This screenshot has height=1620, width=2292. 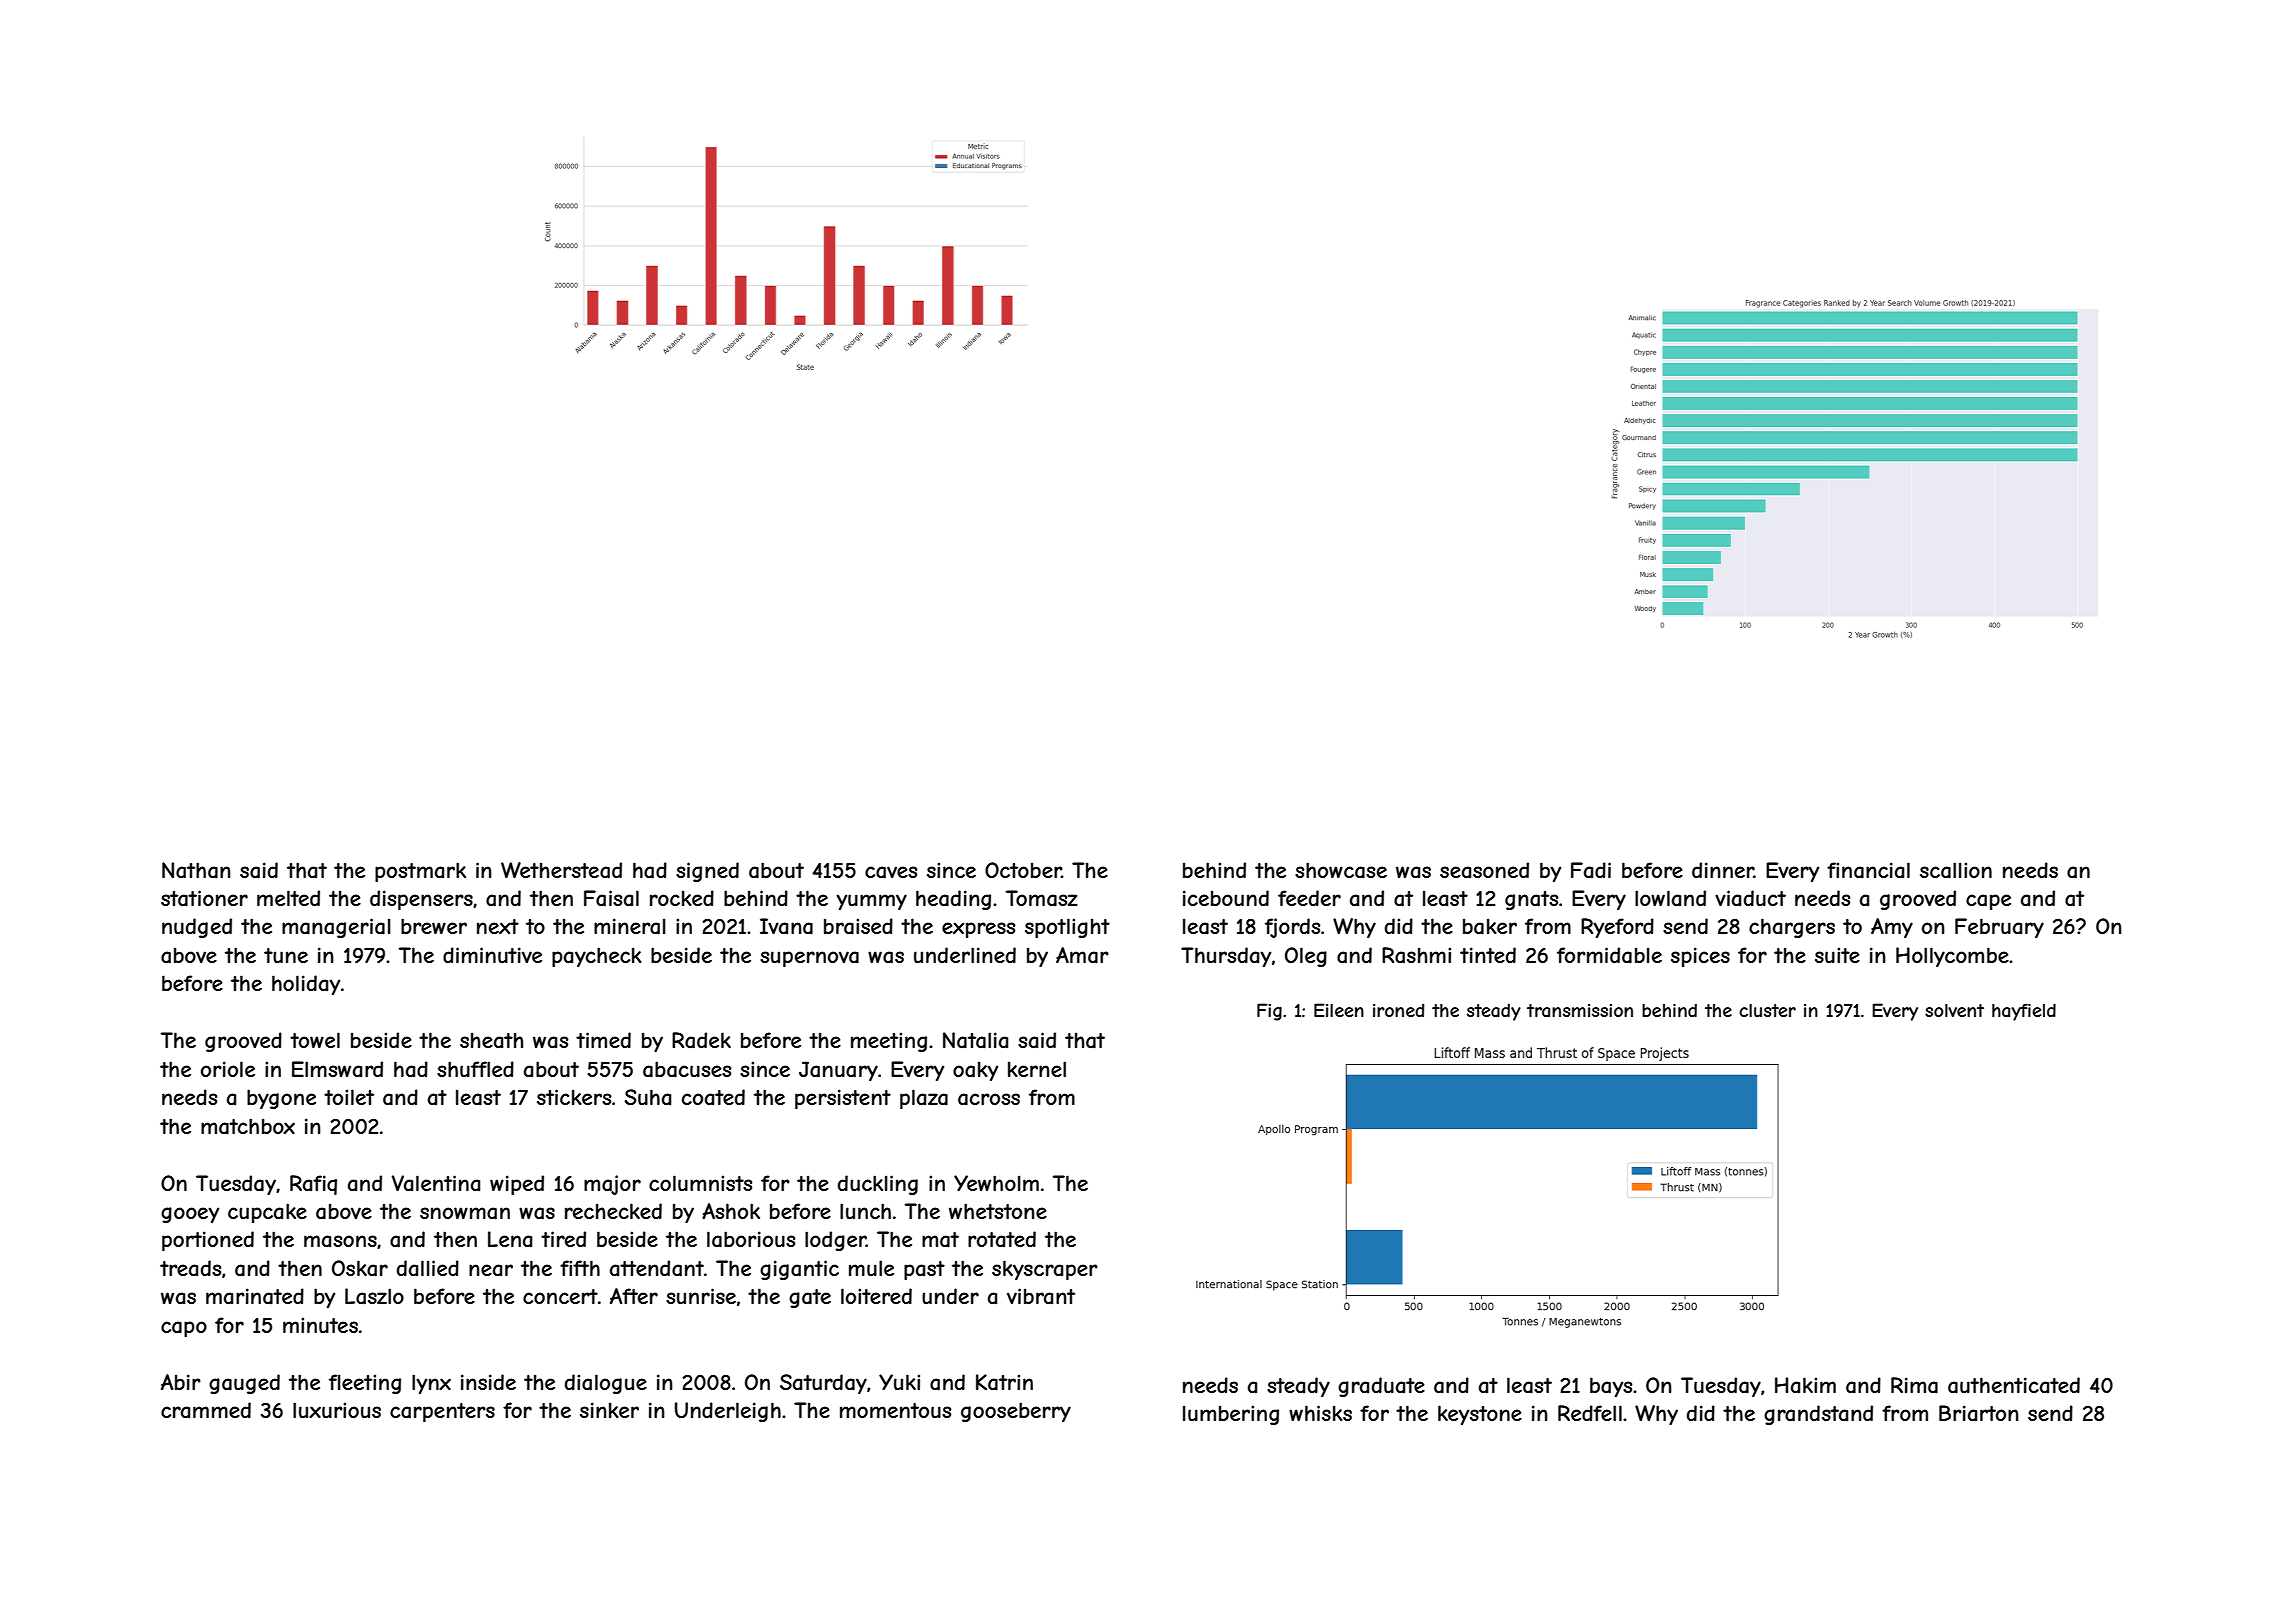 I want to click on rocked, so click(x=682, y=898).
